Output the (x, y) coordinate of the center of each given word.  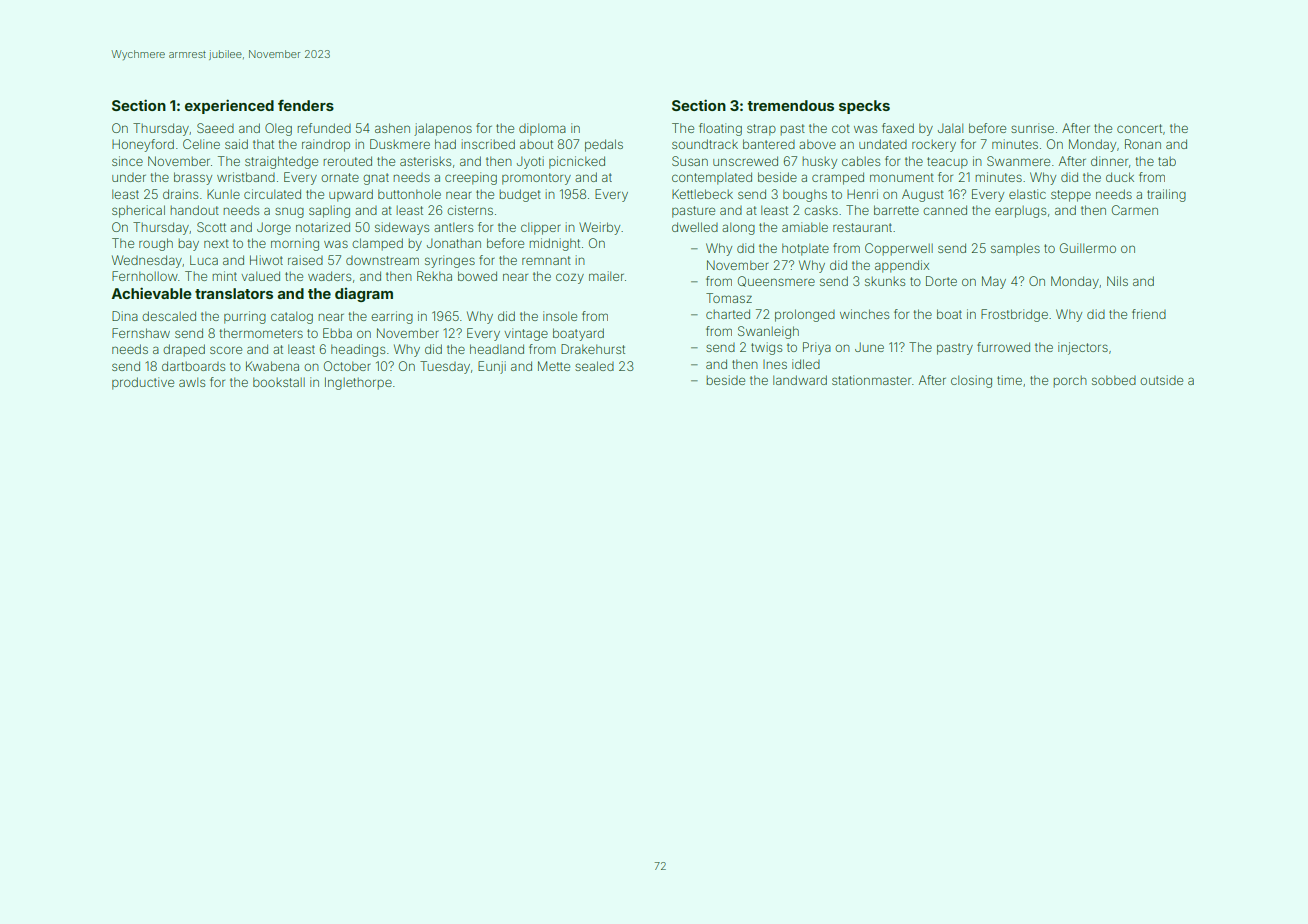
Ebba (337, 333)
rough (156, 244)
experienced (229, 106)
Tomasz (729, 298)
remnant (546, 260)
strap (761, 130)
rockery (934, 146)
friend (1149, 314)
